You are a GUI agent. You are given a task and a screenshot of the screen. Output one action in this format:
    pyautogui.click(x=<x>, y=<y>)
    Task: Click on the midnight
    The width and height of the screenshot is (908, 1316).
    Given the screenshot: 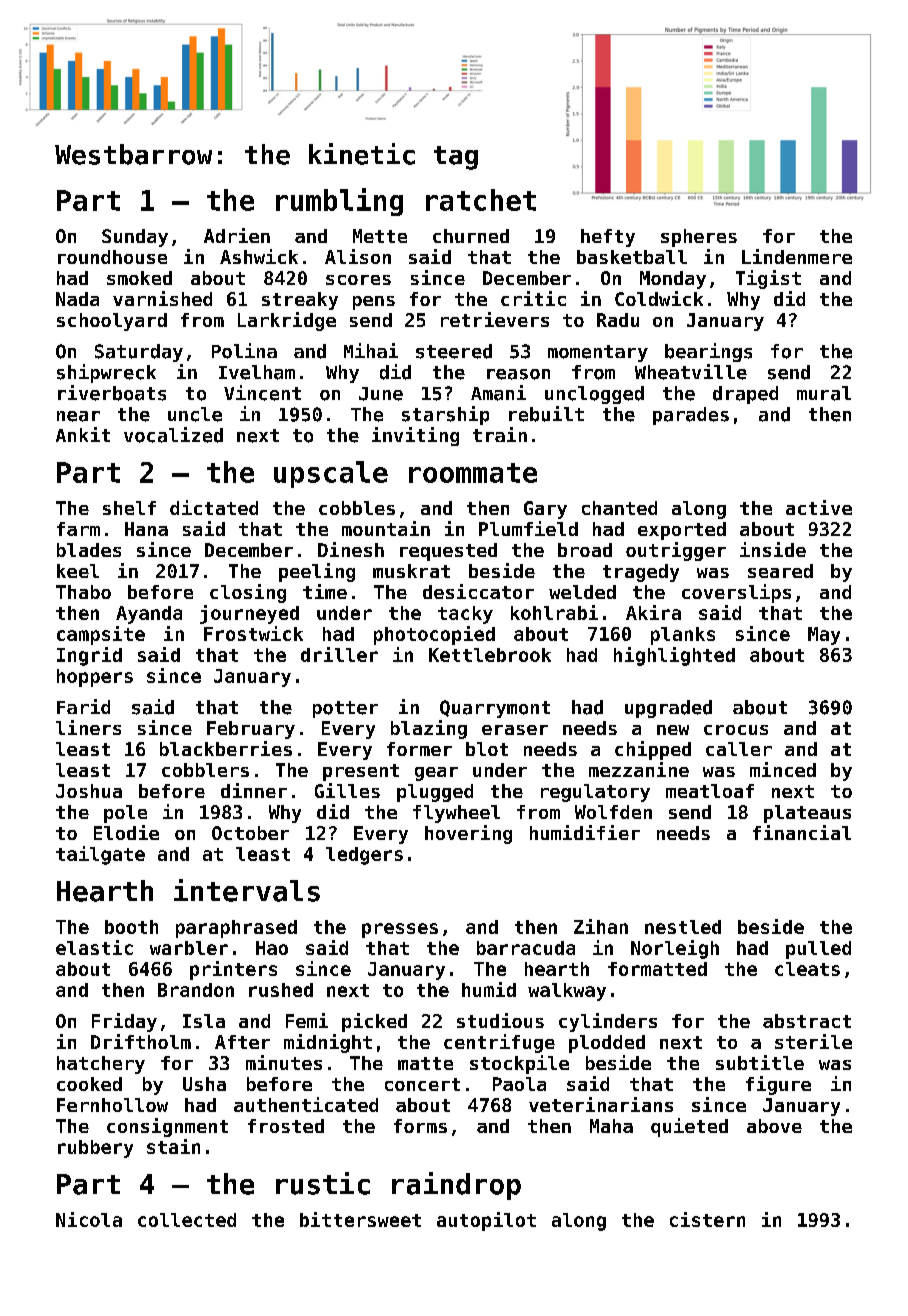 What is the action you would take?
    pyautogui.click(x=328, y=1043)
